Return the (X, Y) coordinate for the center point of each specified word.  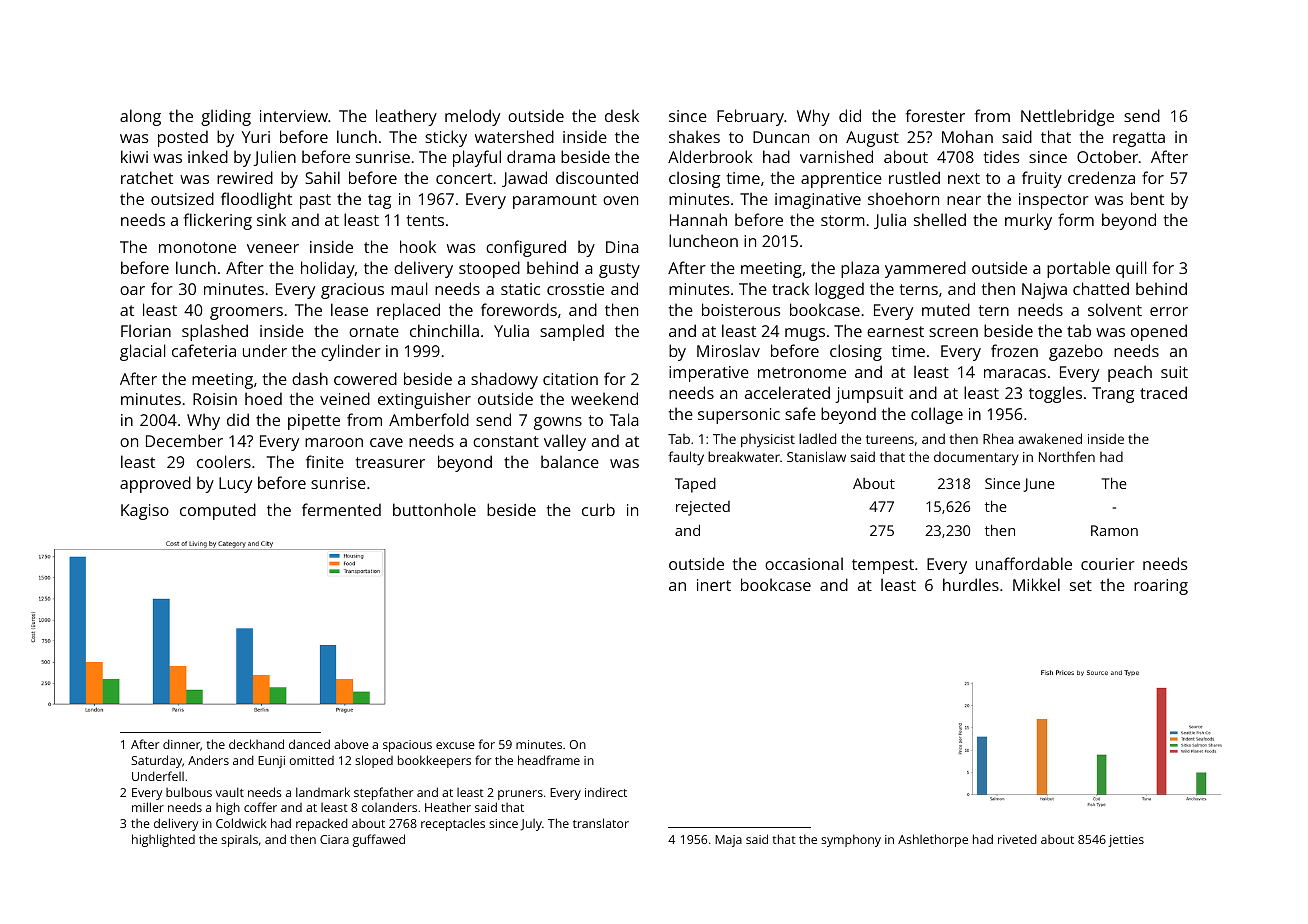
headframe (549, 760)
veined (345, 398)
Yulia (511, 330)
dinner (182, 745)
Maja (728, 841)
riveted (1017, 839)
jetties (1126, 841)
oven (620, 200)
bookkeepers (434, 761)
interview (294, 116)
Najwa (1044, 291)
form (1076, 219)
